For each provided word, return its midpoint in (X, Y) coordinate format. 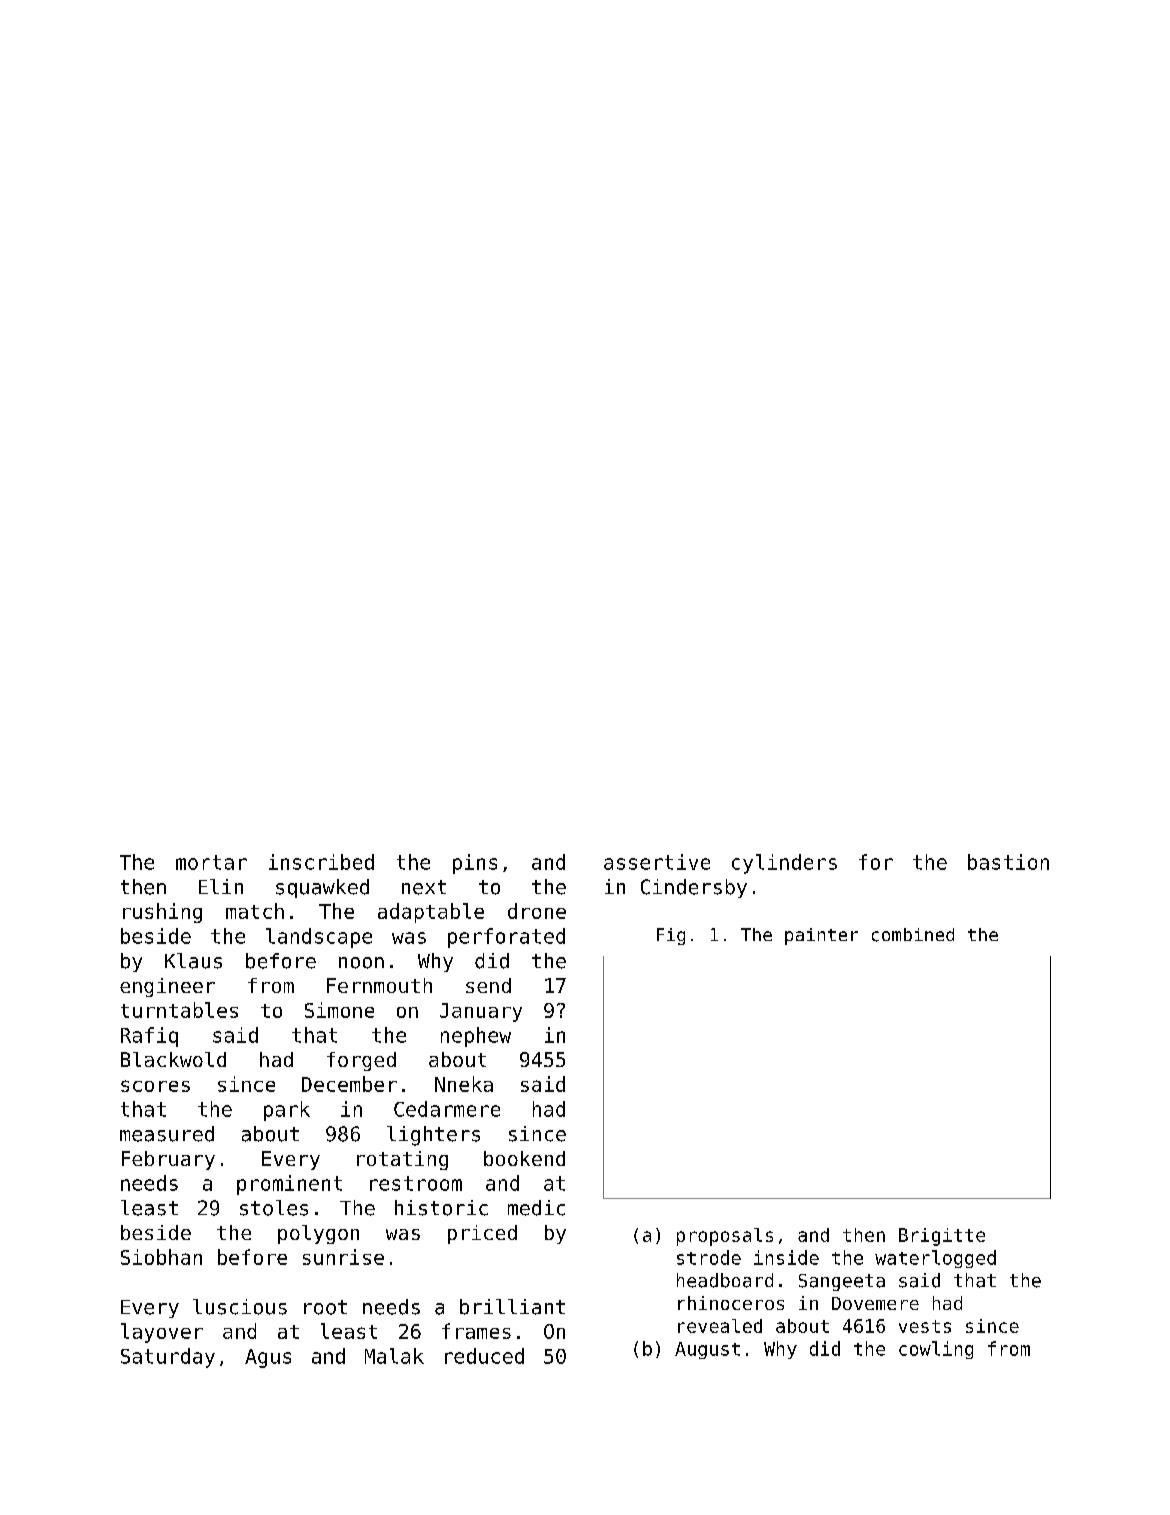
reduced (484, 1356)
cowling (936, 1350)
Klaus (193, 961)
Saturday (168, 1358)
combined (913, 935)
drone (537, 911)
